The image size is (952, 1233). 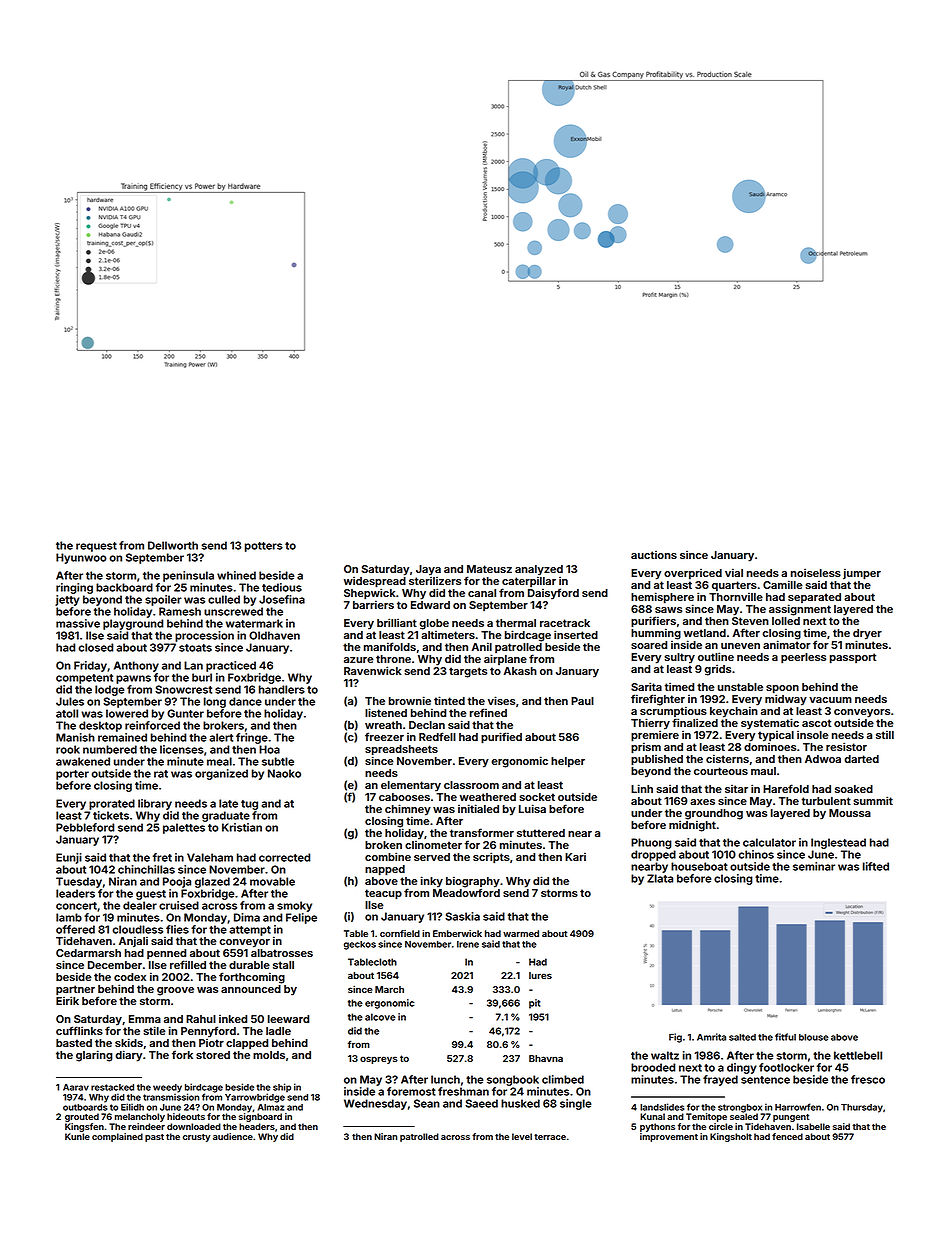 What do you see at coordinates (522, 1136) in the image?
I see `level` at bounding box center [522, 1136].
